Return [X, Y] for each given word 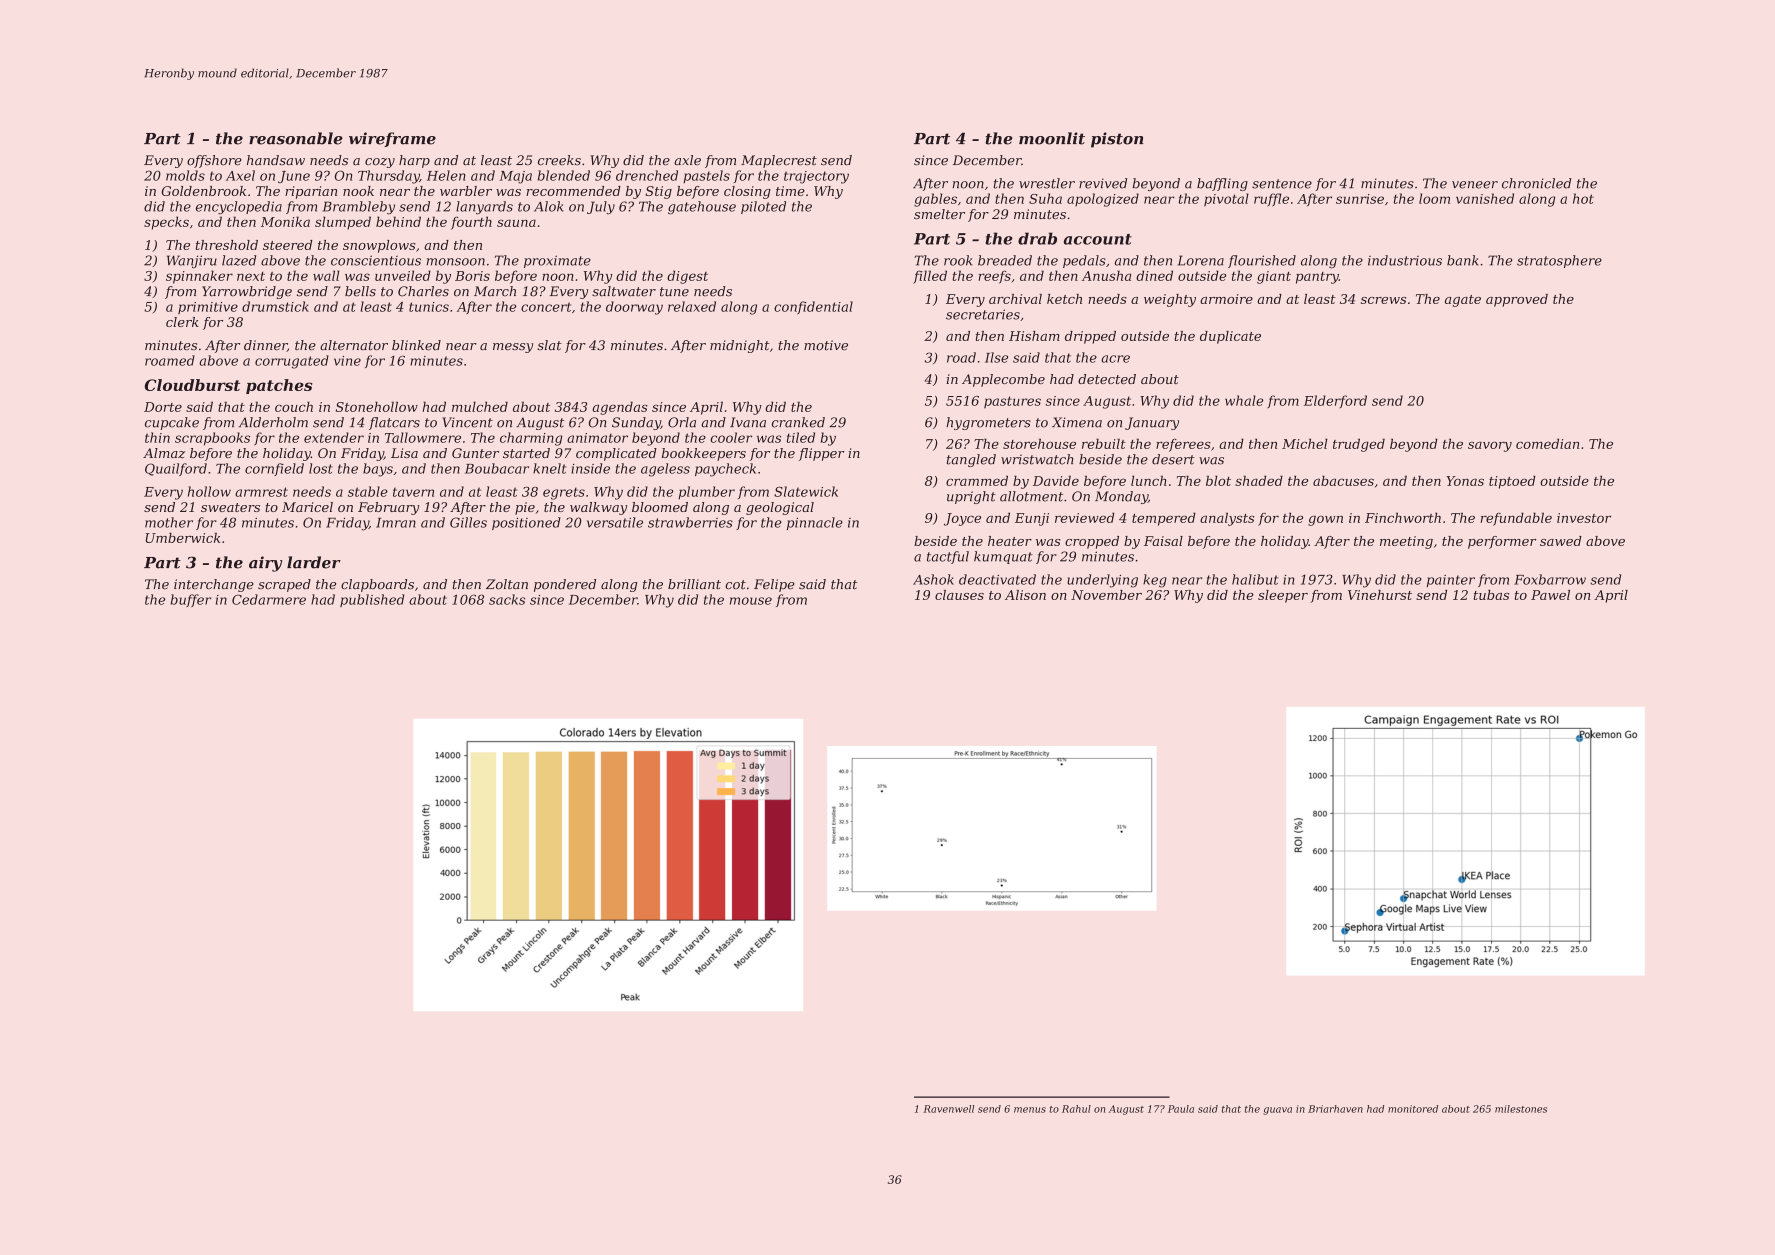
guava [1277, 1111]
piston [1117, 140]
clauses [959, 595]
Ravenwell [948, 1109]
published [372, 600]
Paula [1181, 1109]
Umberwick [183, 538]
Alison [1025, 595]
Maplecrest [779, 161]
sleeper [1283, 596]
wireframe [392, 139]
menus [1030, 1110]
